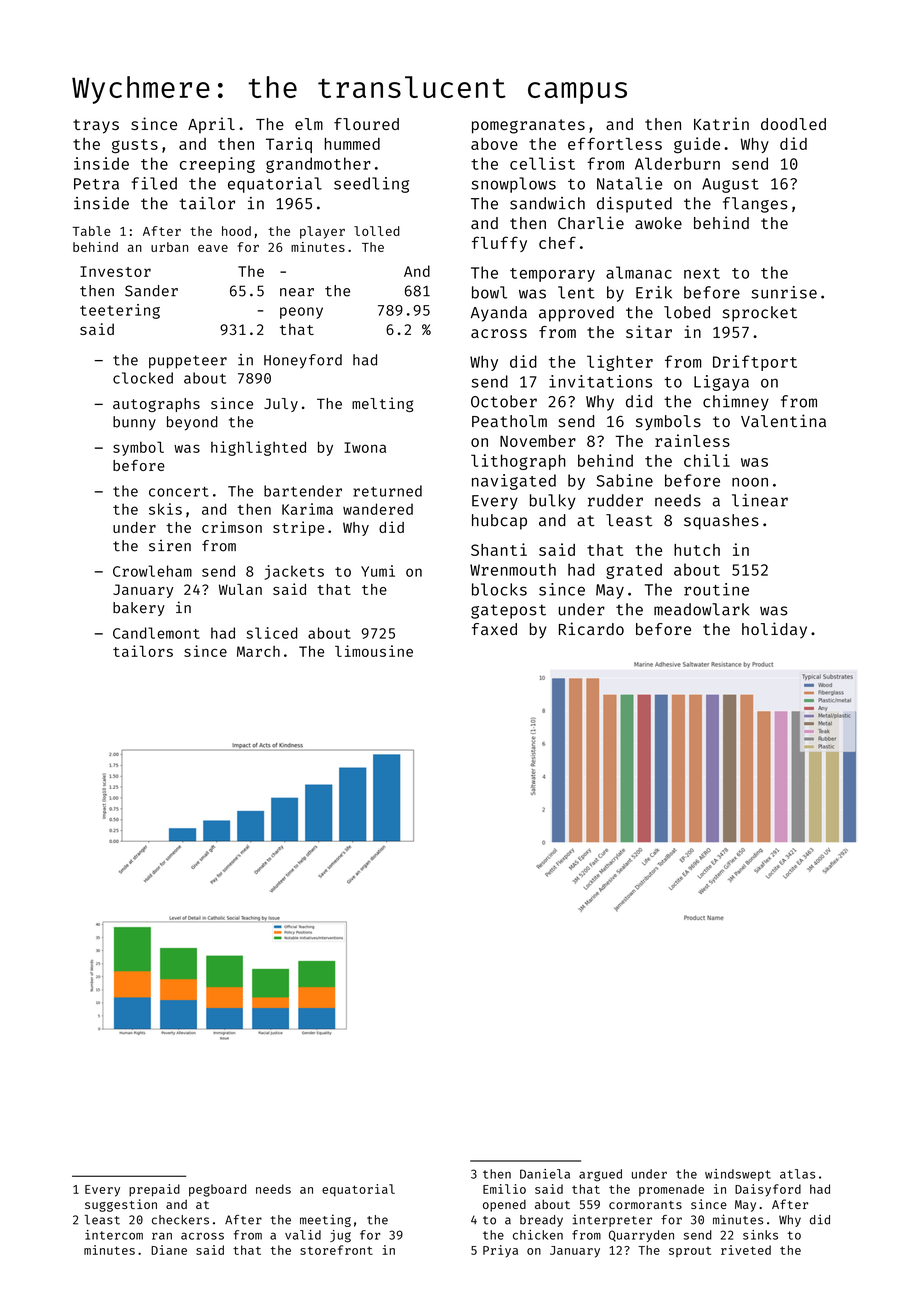 This page has height=1316, width=908. Describe the element at coordinates (721, 123) in the page. I see `Katrin` at that location.
